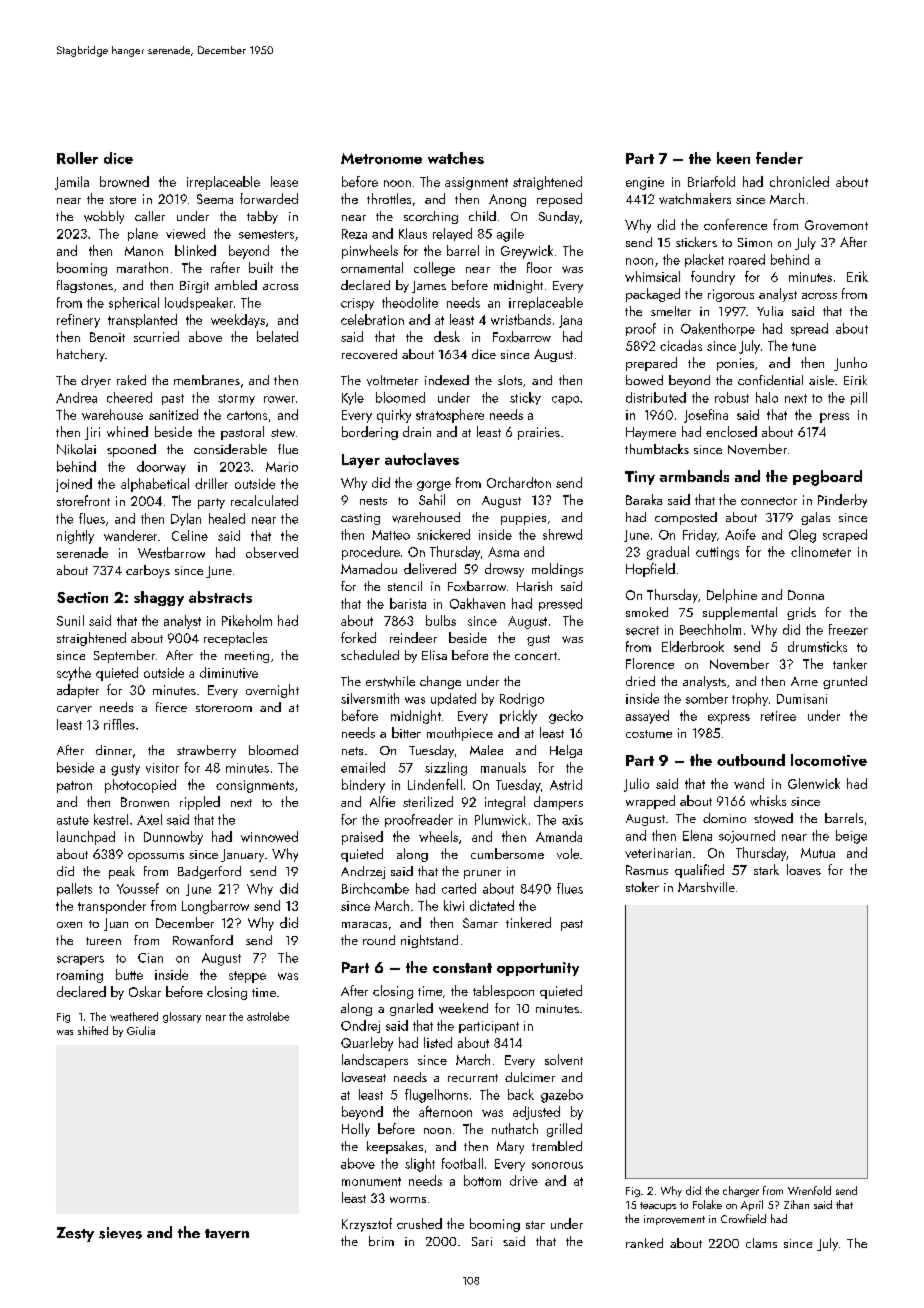  Describe the element at coordinates (779, 158) in the image. I see `fender` at that location.
